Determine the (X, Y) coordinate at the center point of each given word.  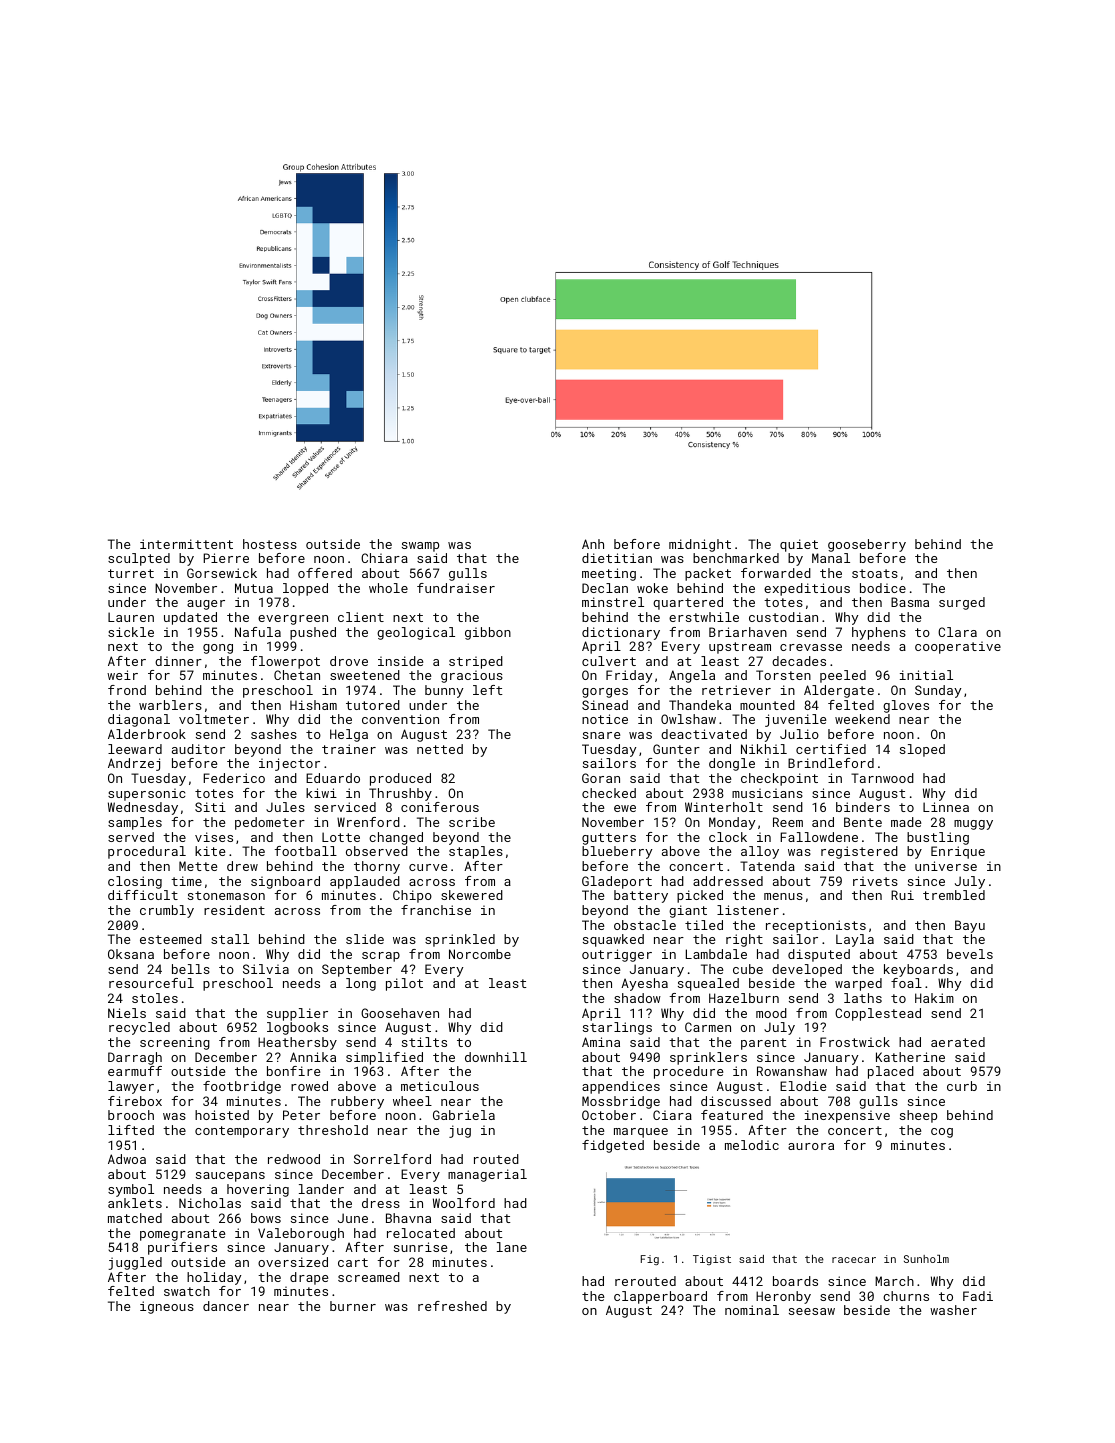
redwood (294, 1159)
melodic (752, 1145)
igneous (167, 1307)
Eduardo (333, 778)
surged (962, 603)
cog (942, 1133)
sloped (922, 750)
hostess (270, 544)
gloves (906, 706)
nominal (752, 1310)
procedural (147, 852)
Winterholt (724, 807)
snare (601, 735)
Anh (593, 544)
